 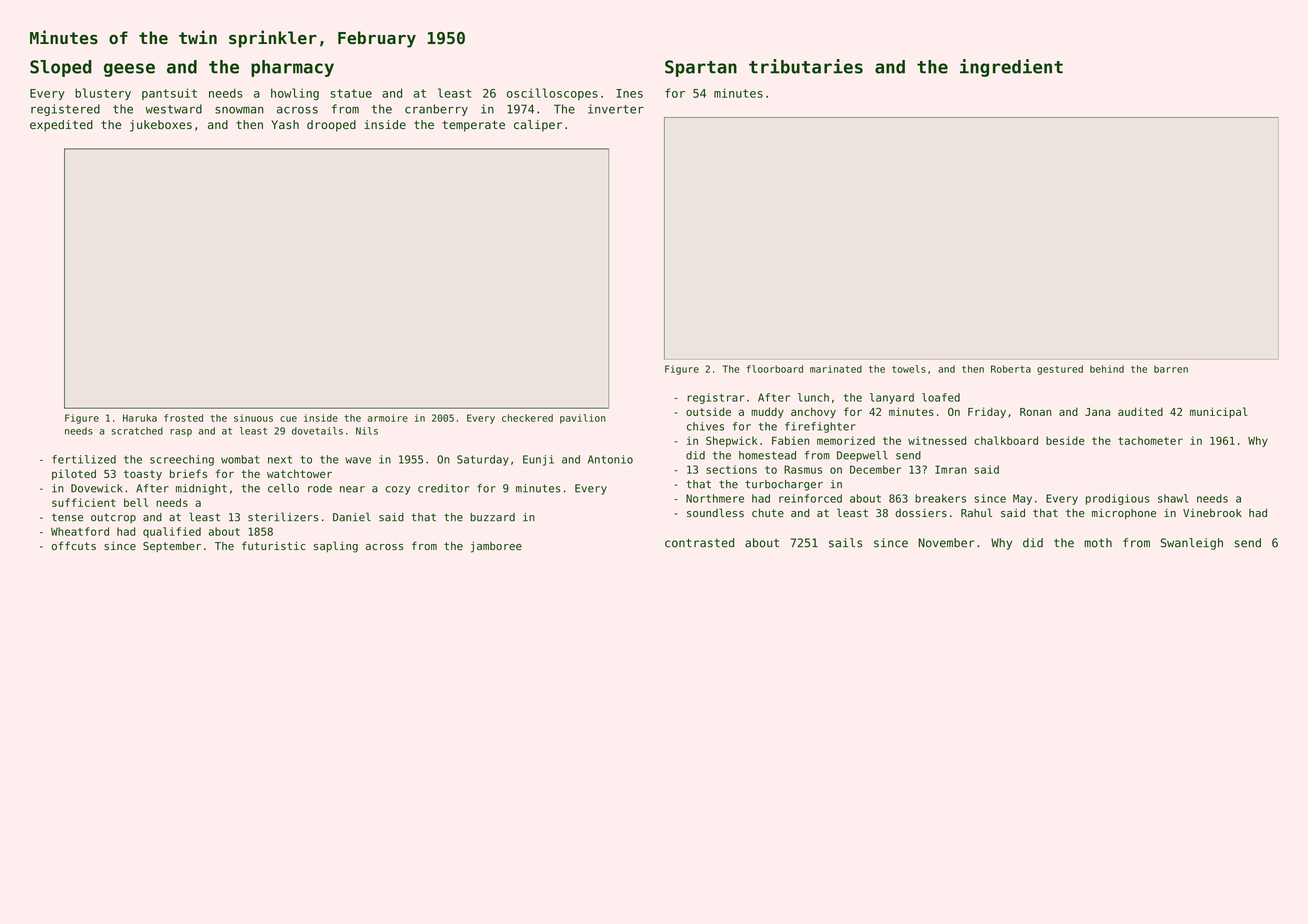 What do you see at coordinates (1011, 369) in the page?
I see `Roberta` at bounding box center [1011, 369].
